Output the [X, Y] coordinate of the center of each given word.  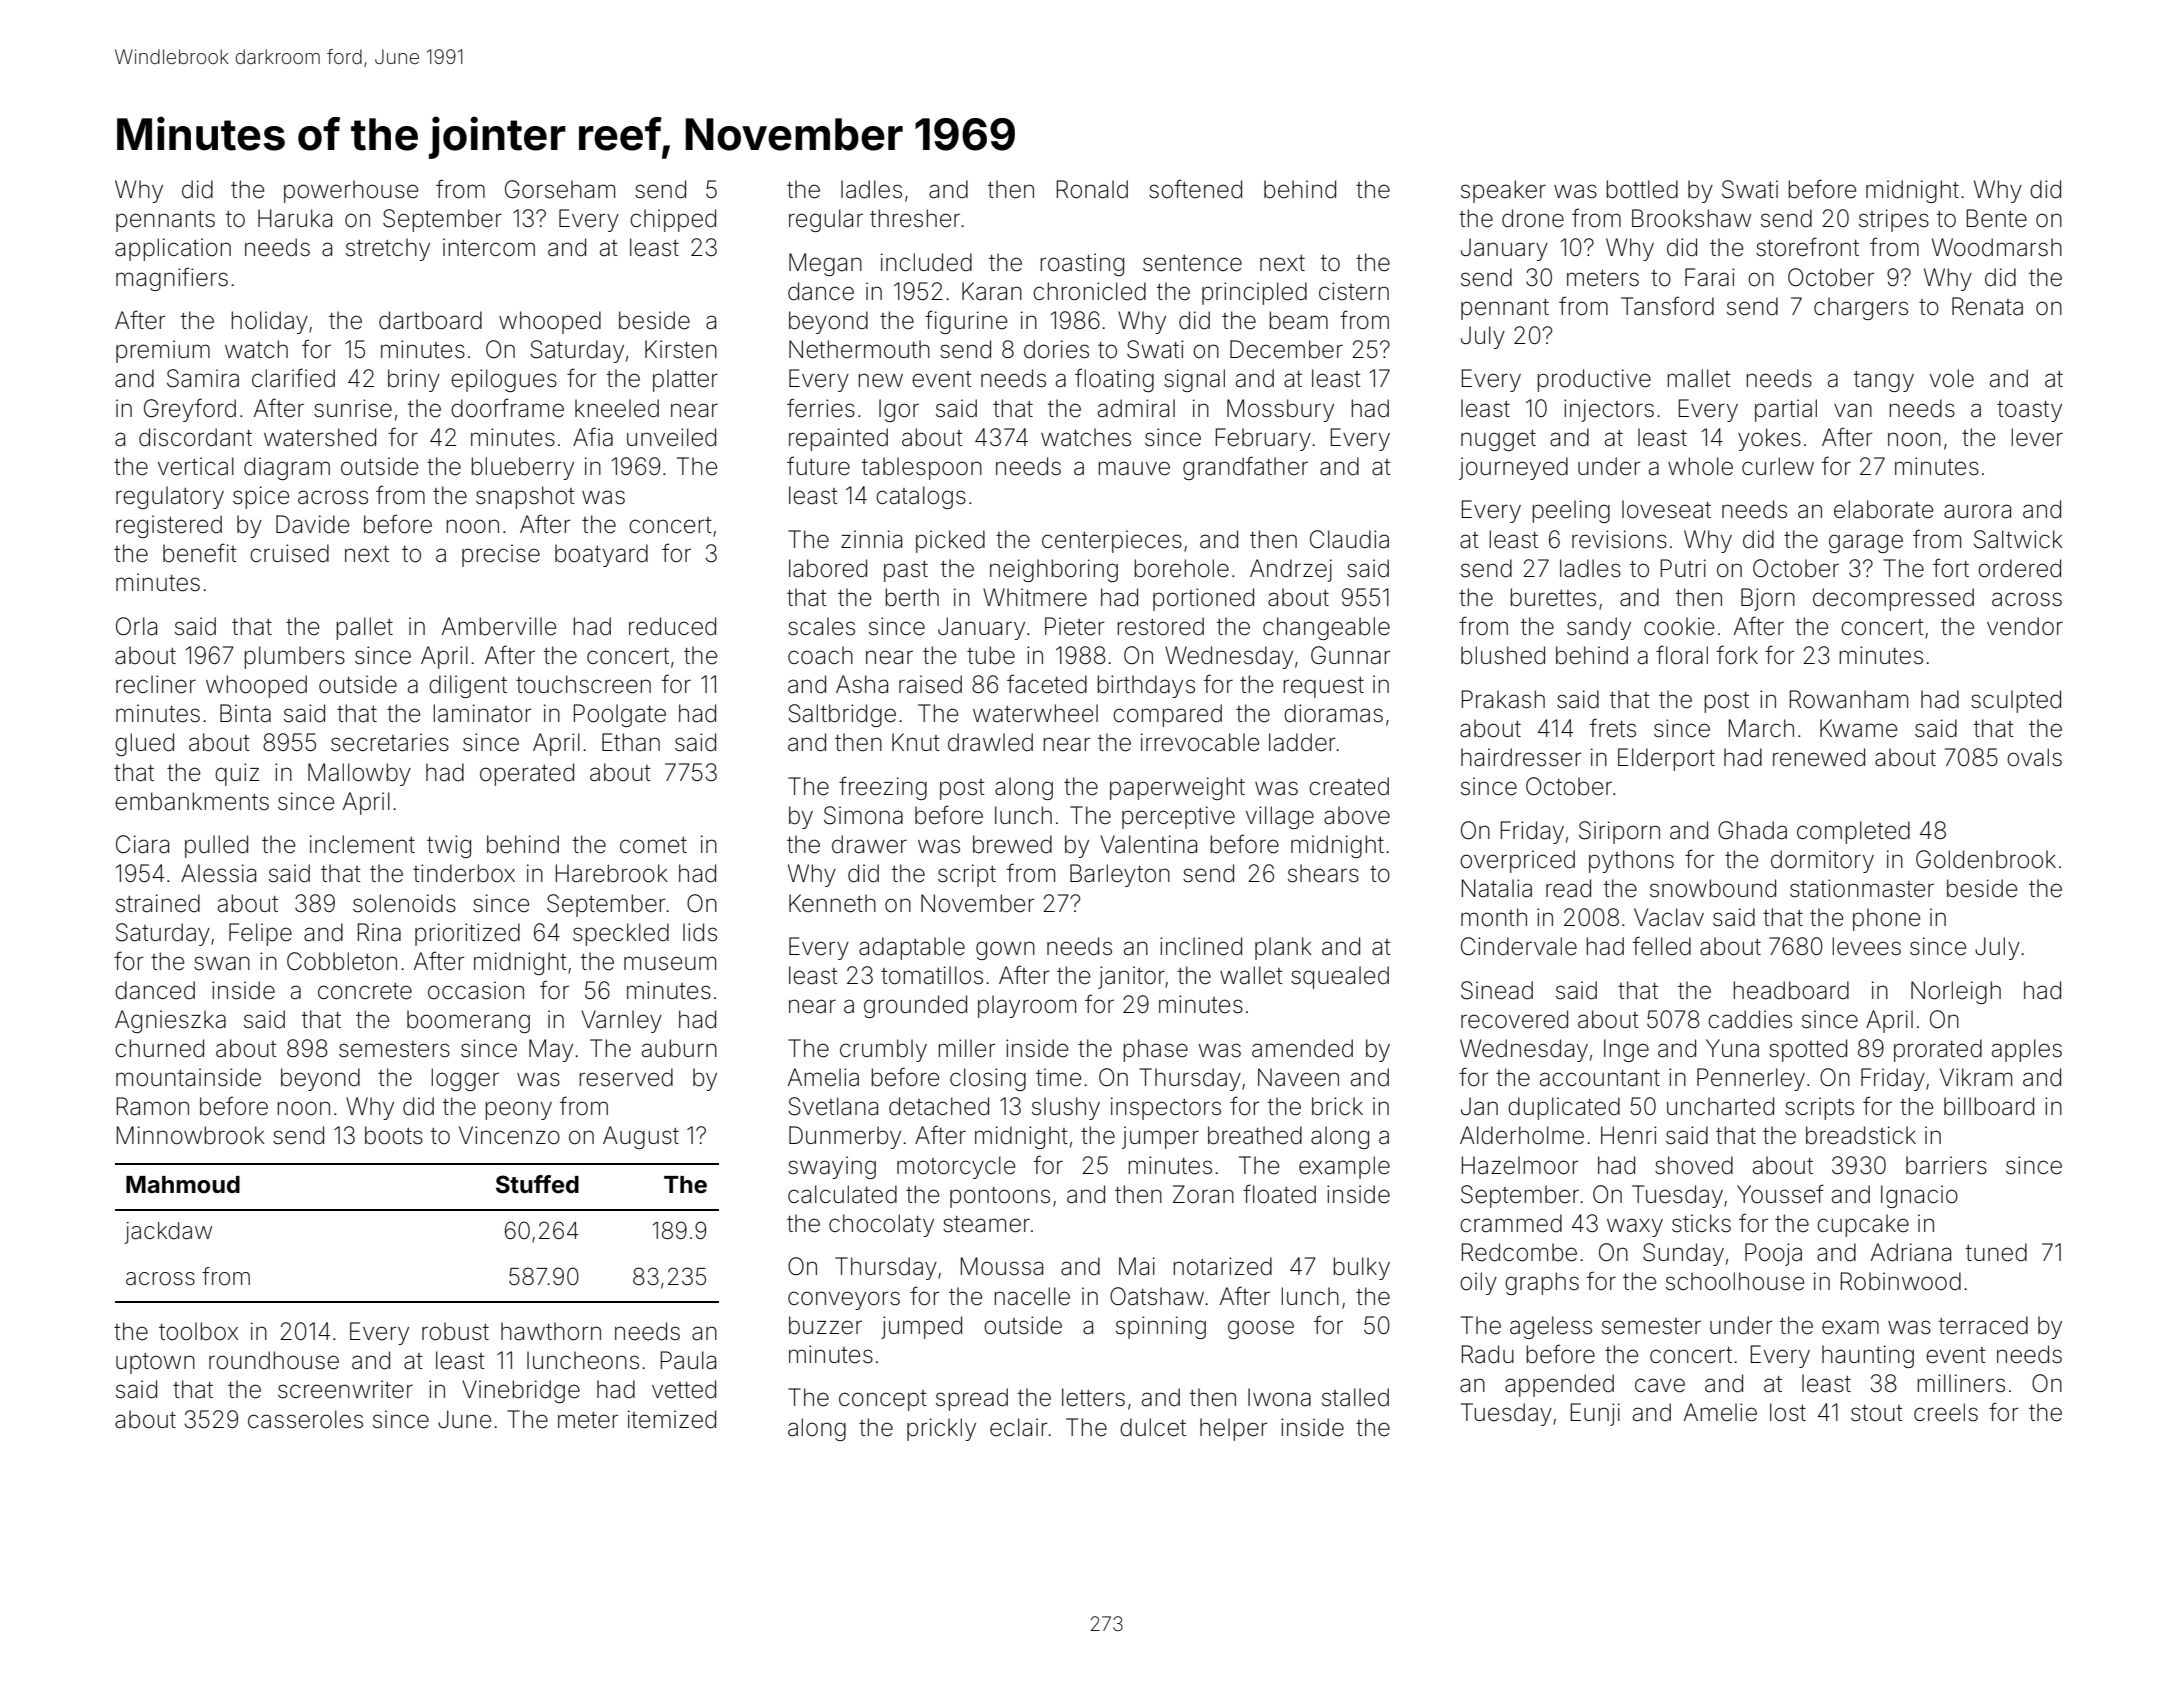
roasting [1082, 264]
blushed [1503, 655]
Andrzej [1291, 570]
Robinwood [1901, 1281]
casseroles [305, 1419]
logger [465, 1079]
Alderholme [1522, 1135]
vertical [196, 466]
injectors [1609, 410]
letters [1093, 1397]
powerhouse [351, 191]
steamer [986, 1224]
